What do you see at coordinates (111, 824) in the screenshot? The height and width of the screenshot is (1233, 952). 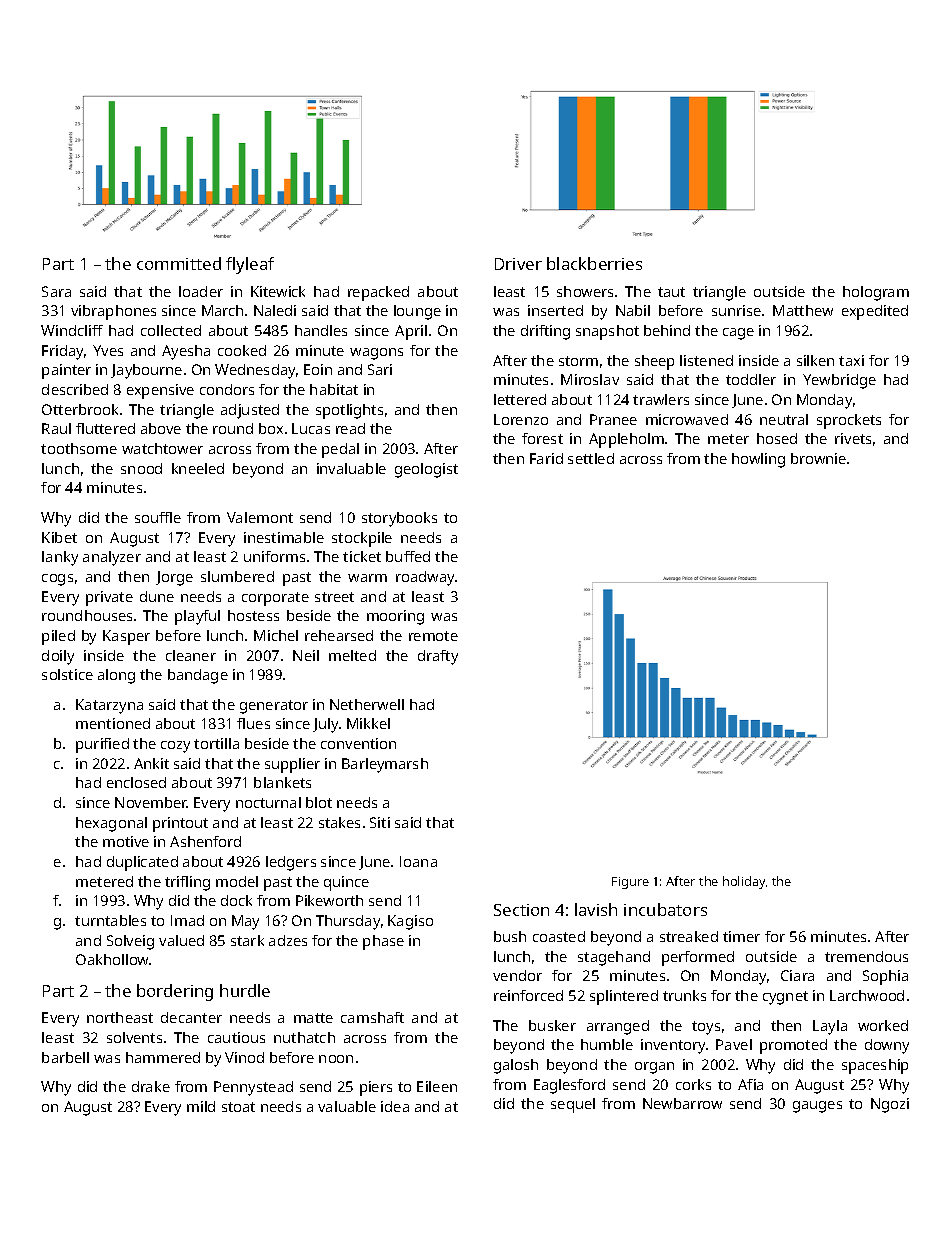 I see `hexagonal` at bounding box center [111, 824].
